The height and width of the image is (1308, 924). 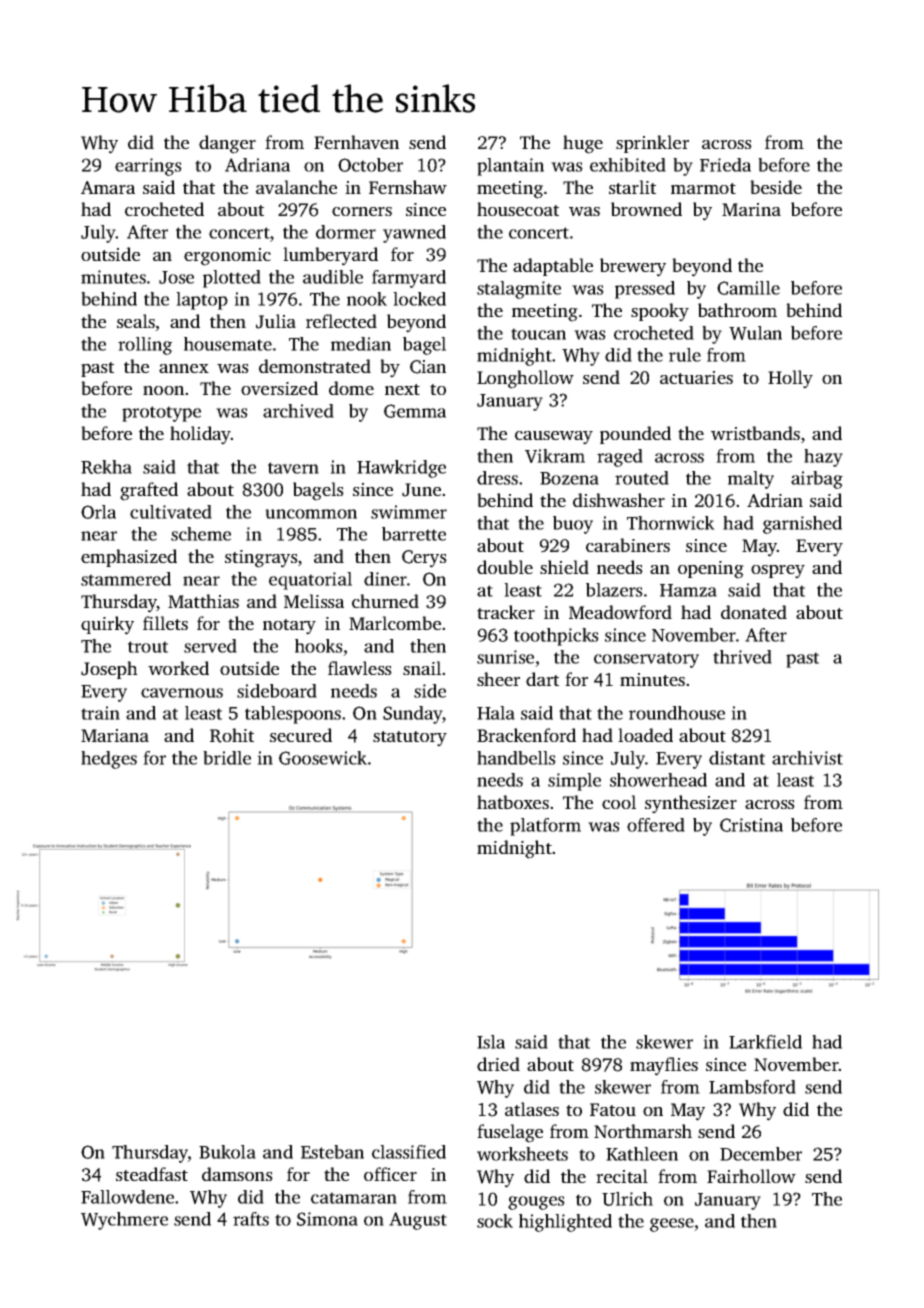 I want to click on Marlcombe, so click(x=395, y=623).
